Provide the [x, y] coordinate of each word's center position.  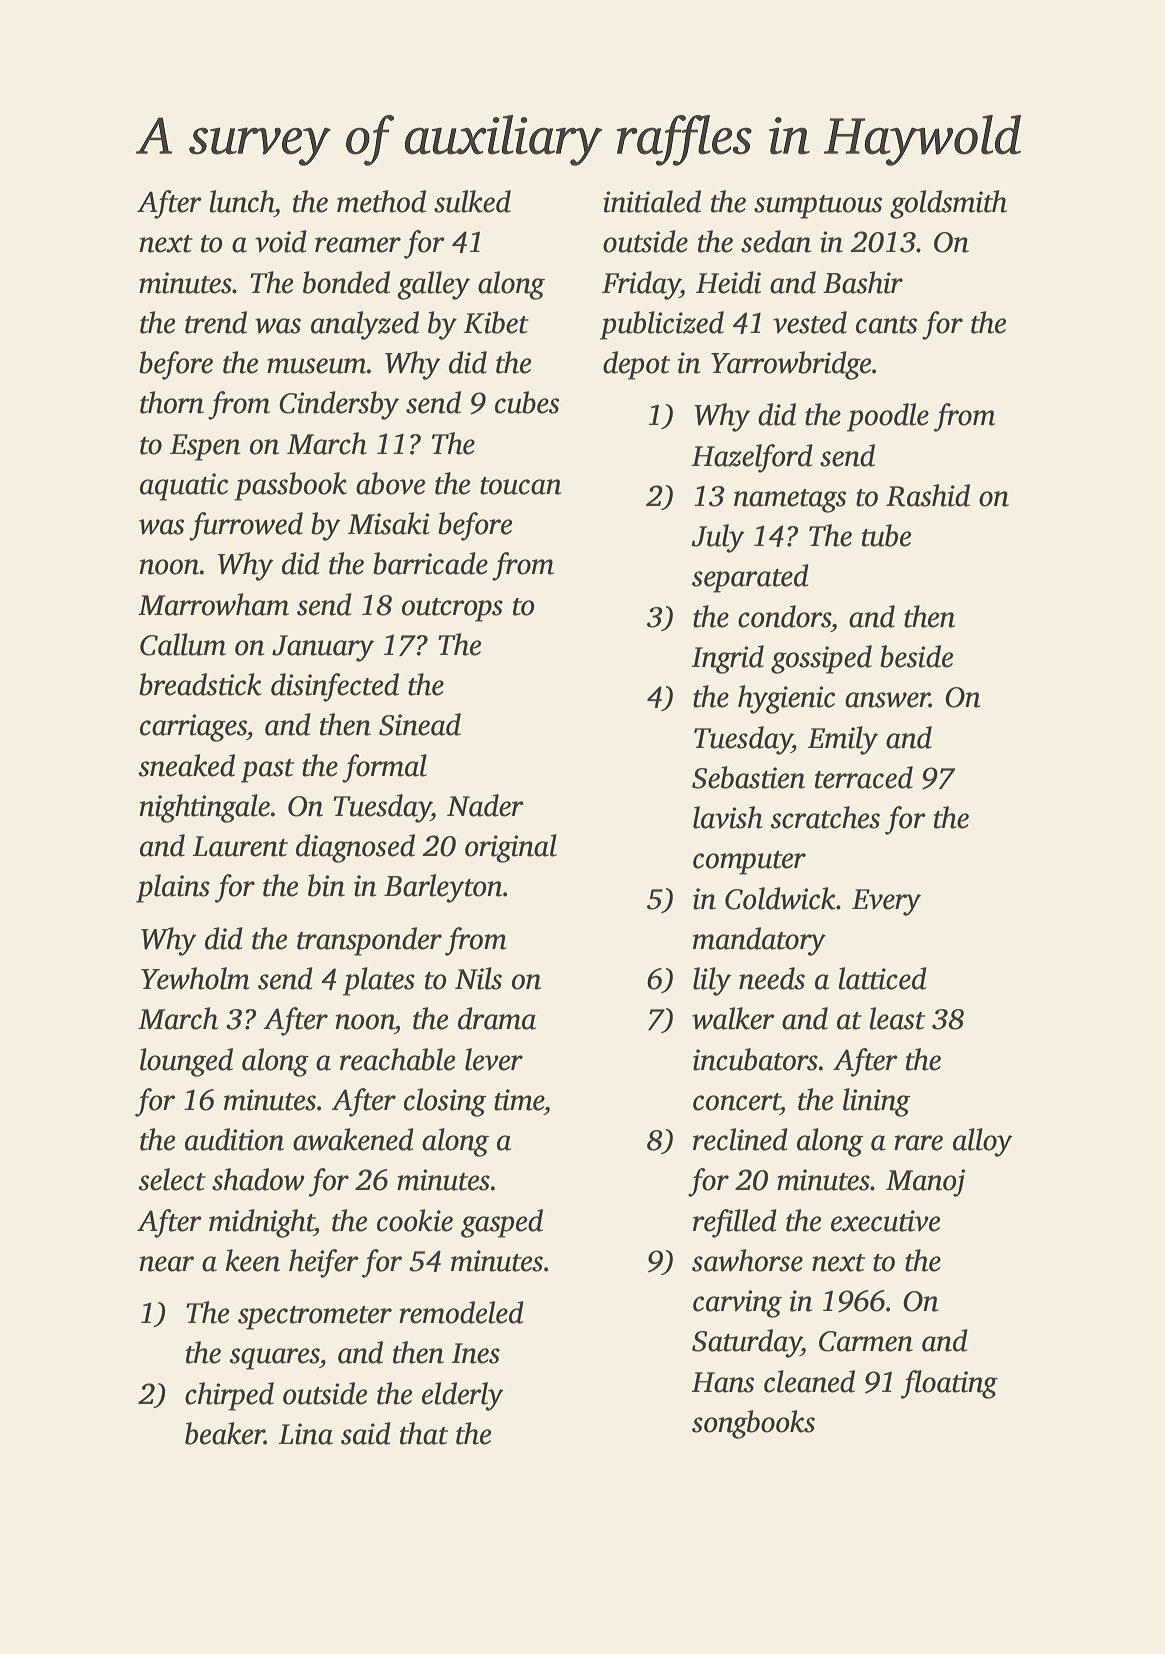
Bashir [863, 282]
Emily [843, 740]
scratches [825, 817]
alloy [983, 1142]
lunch [241, 201]
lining [876, 1102]
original [511, 848]
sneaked [186, 765]
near [166, 1264]
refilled [735, 1223]
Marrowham [213, 604]
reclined [740, 1139]
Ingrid [728, 659]
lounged [186, 1062]
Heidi [728, 282]
